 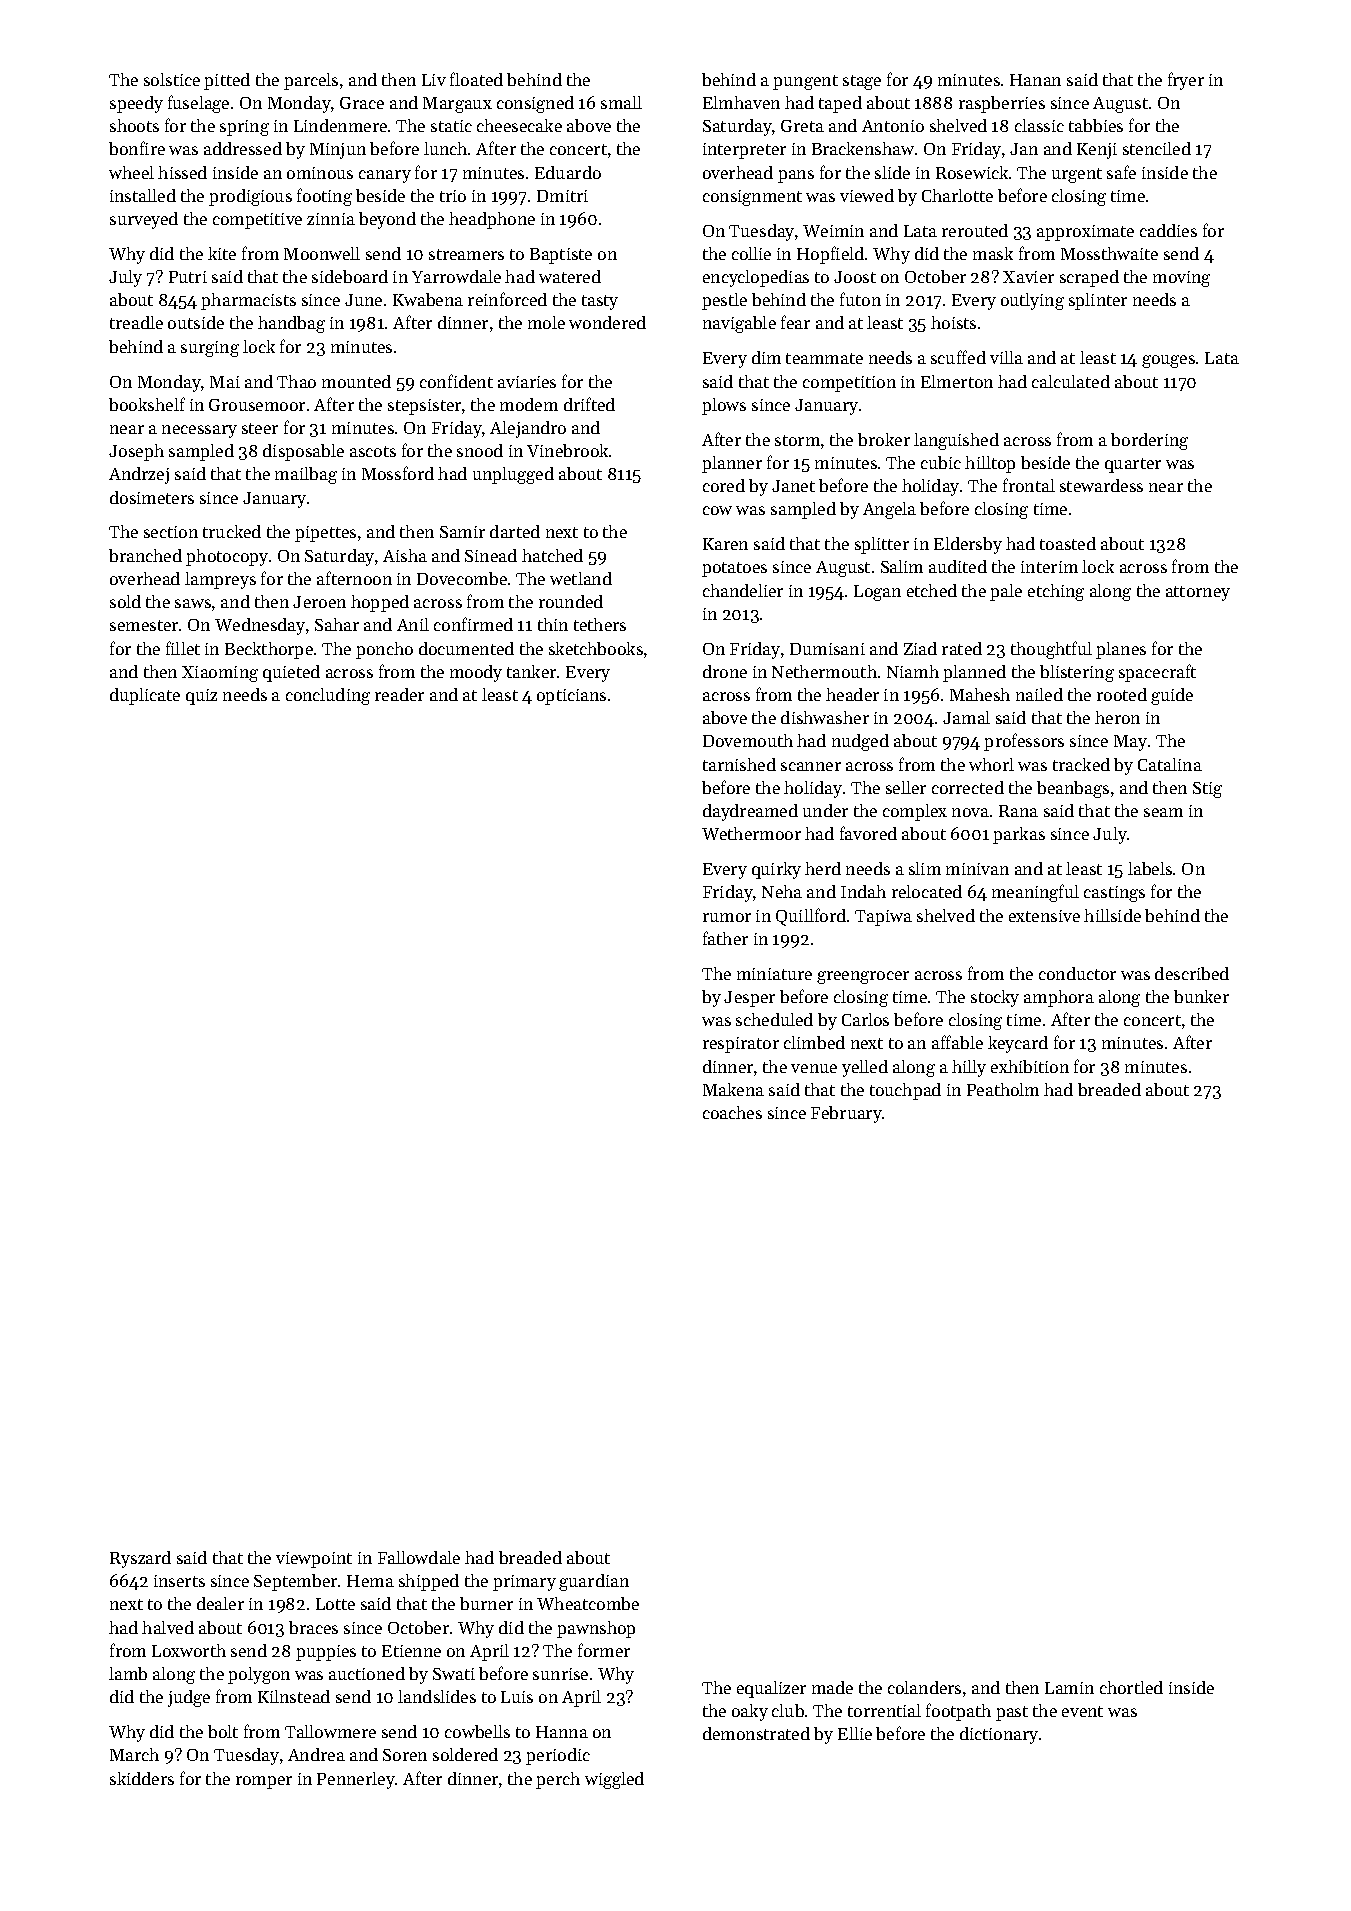 What do you see at coordinates (953, 322) in the page?
I see `hoists` at bounding box center [953, 322].
